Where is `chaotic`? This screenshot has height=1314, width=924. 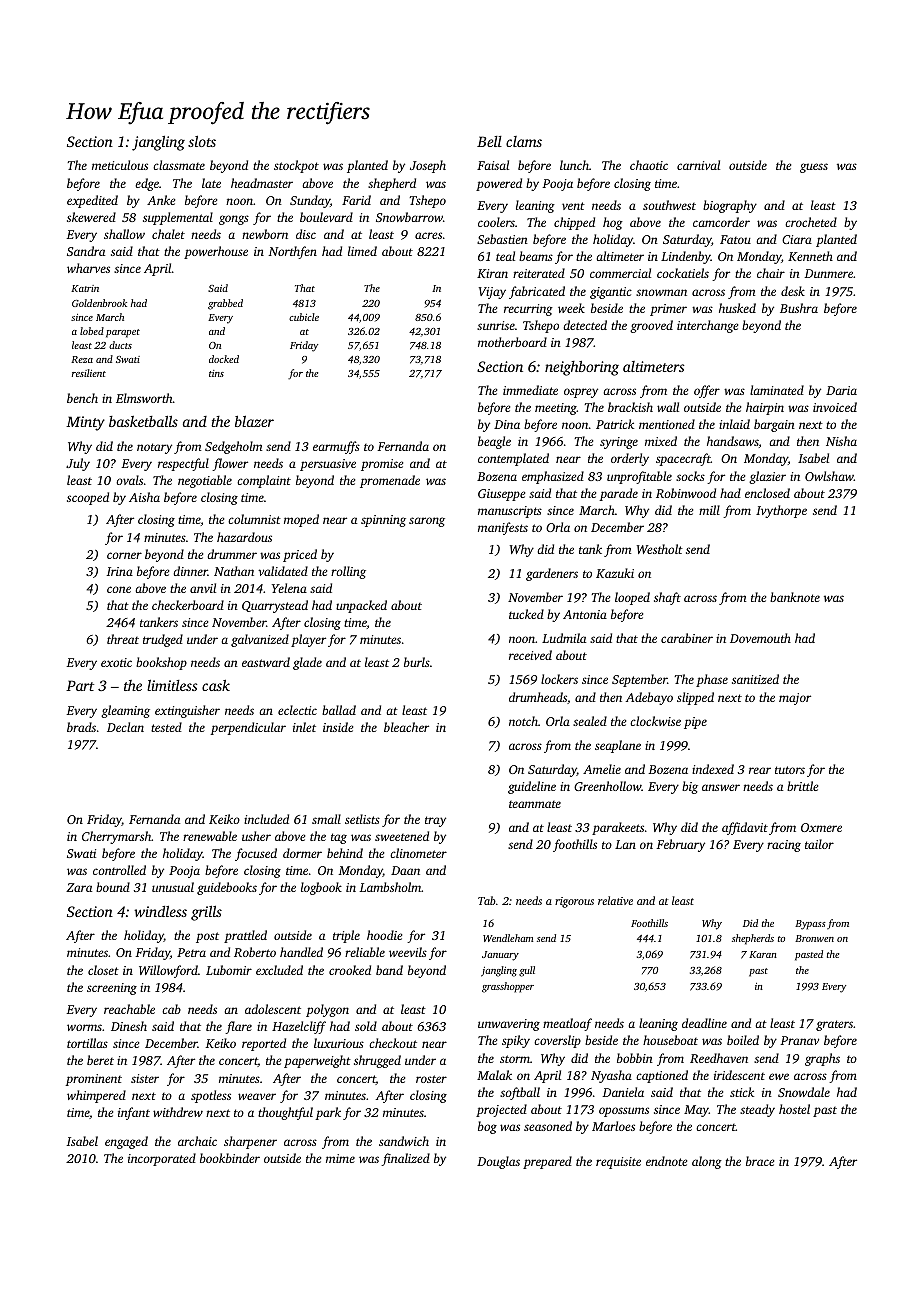
chaotic is located at coordinates (649, 165).
